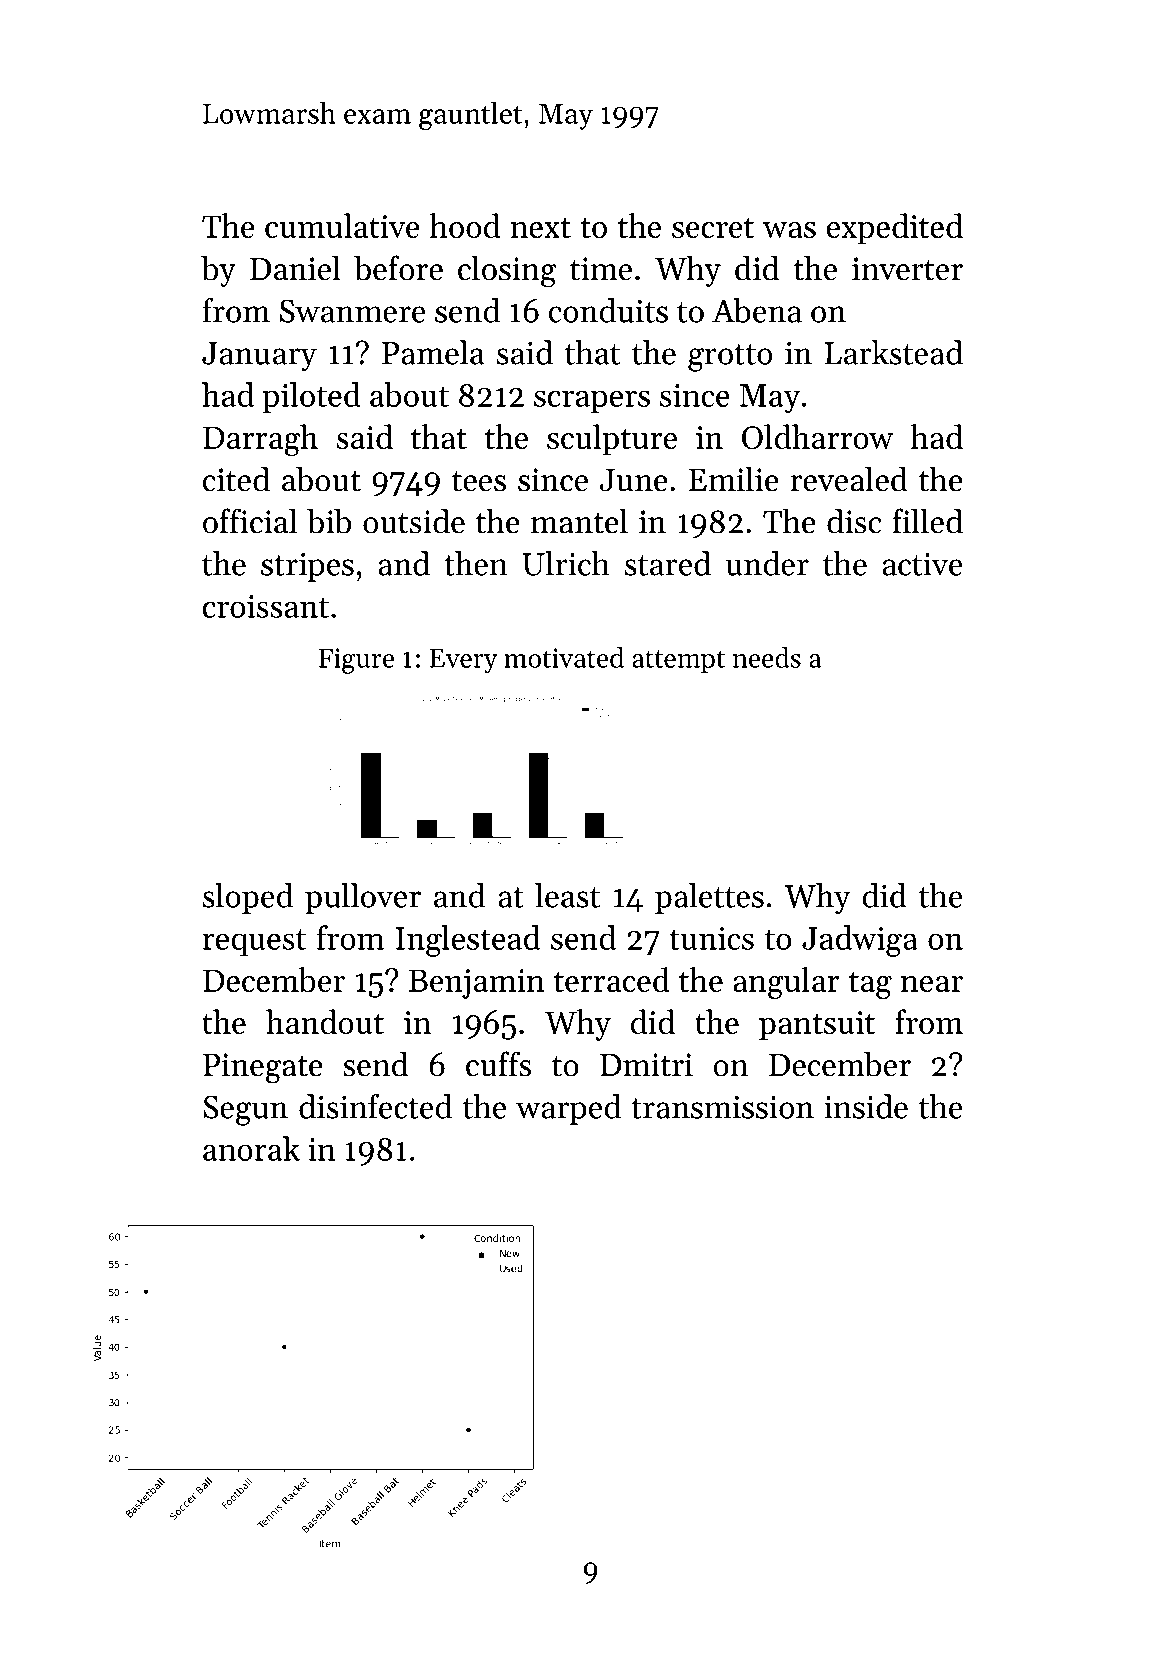 The image size is (1165, 1654). I want to click on anorak, so click(251, 1148).
